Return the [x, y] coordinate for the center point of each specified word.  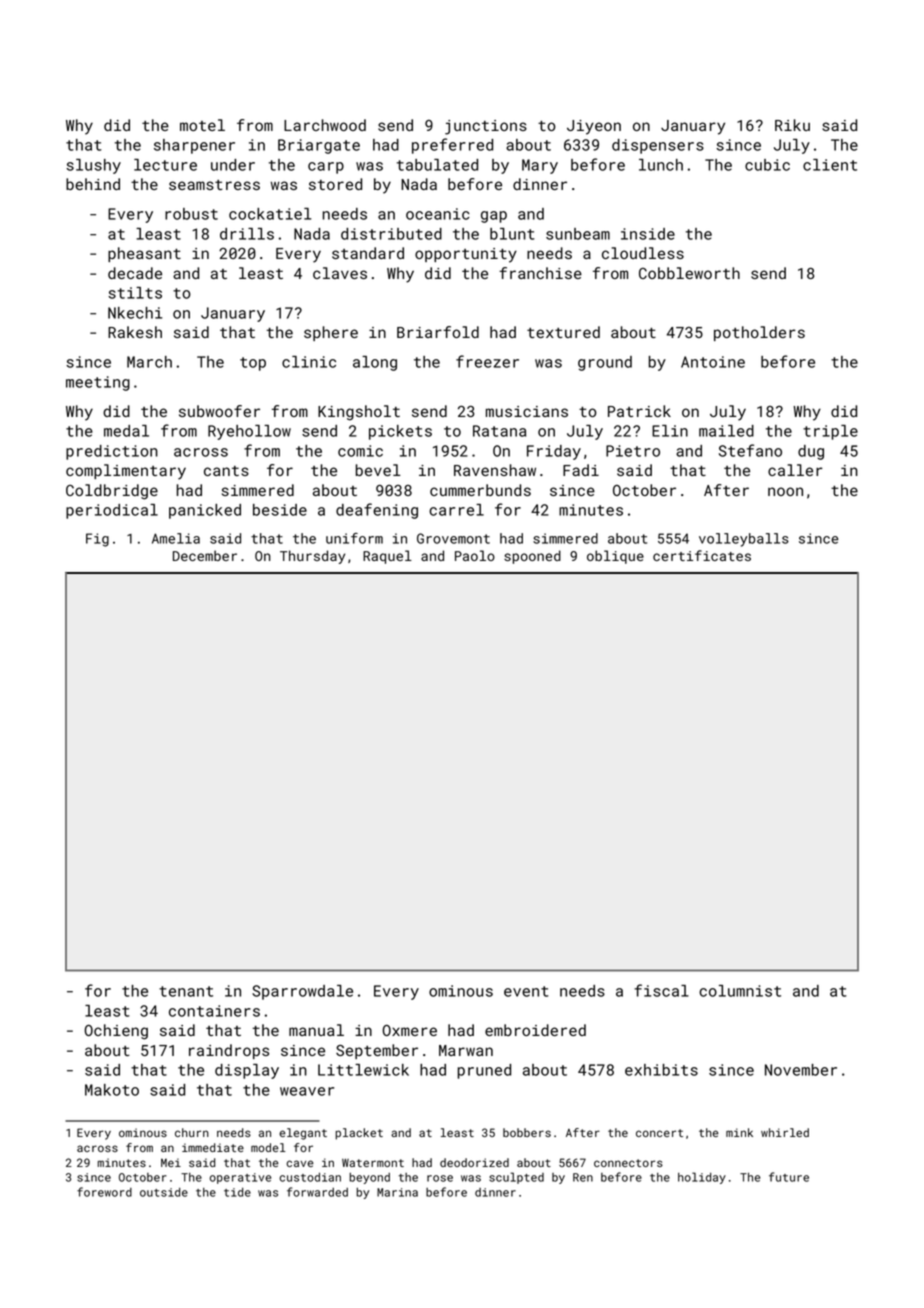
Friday [554, 452]
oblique [615, 557]
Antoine [713, 362]
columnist [740, 991]
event [526, 991]
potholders [759, 333]
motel [202, 125]
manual [316, 1030]
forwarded [317, 1192]
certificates [702, 555]
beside [280, 510]
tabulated [437, 165]
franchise [540, 273]
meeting [98, 383]
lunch [661, 165]
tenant [186, 991]
